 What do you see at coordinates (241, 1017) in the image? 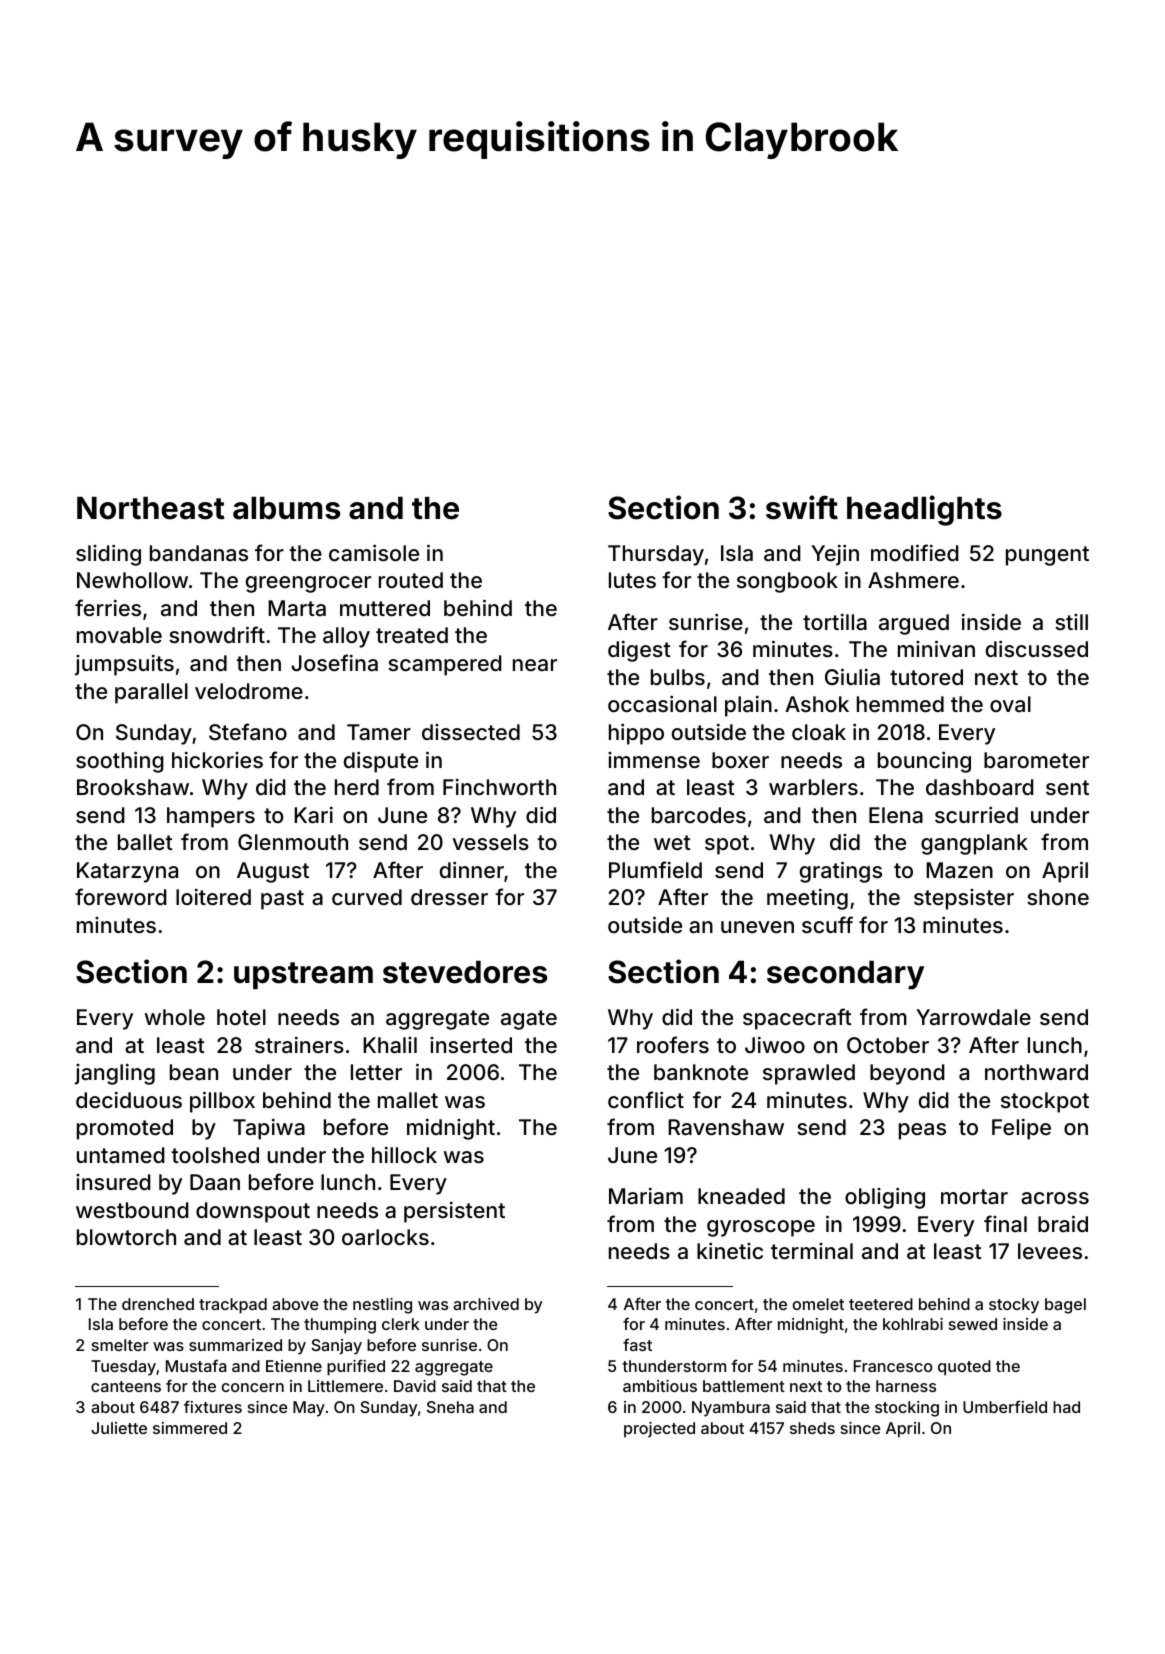
I see `hotel` at bounding box center [241, 1017].
